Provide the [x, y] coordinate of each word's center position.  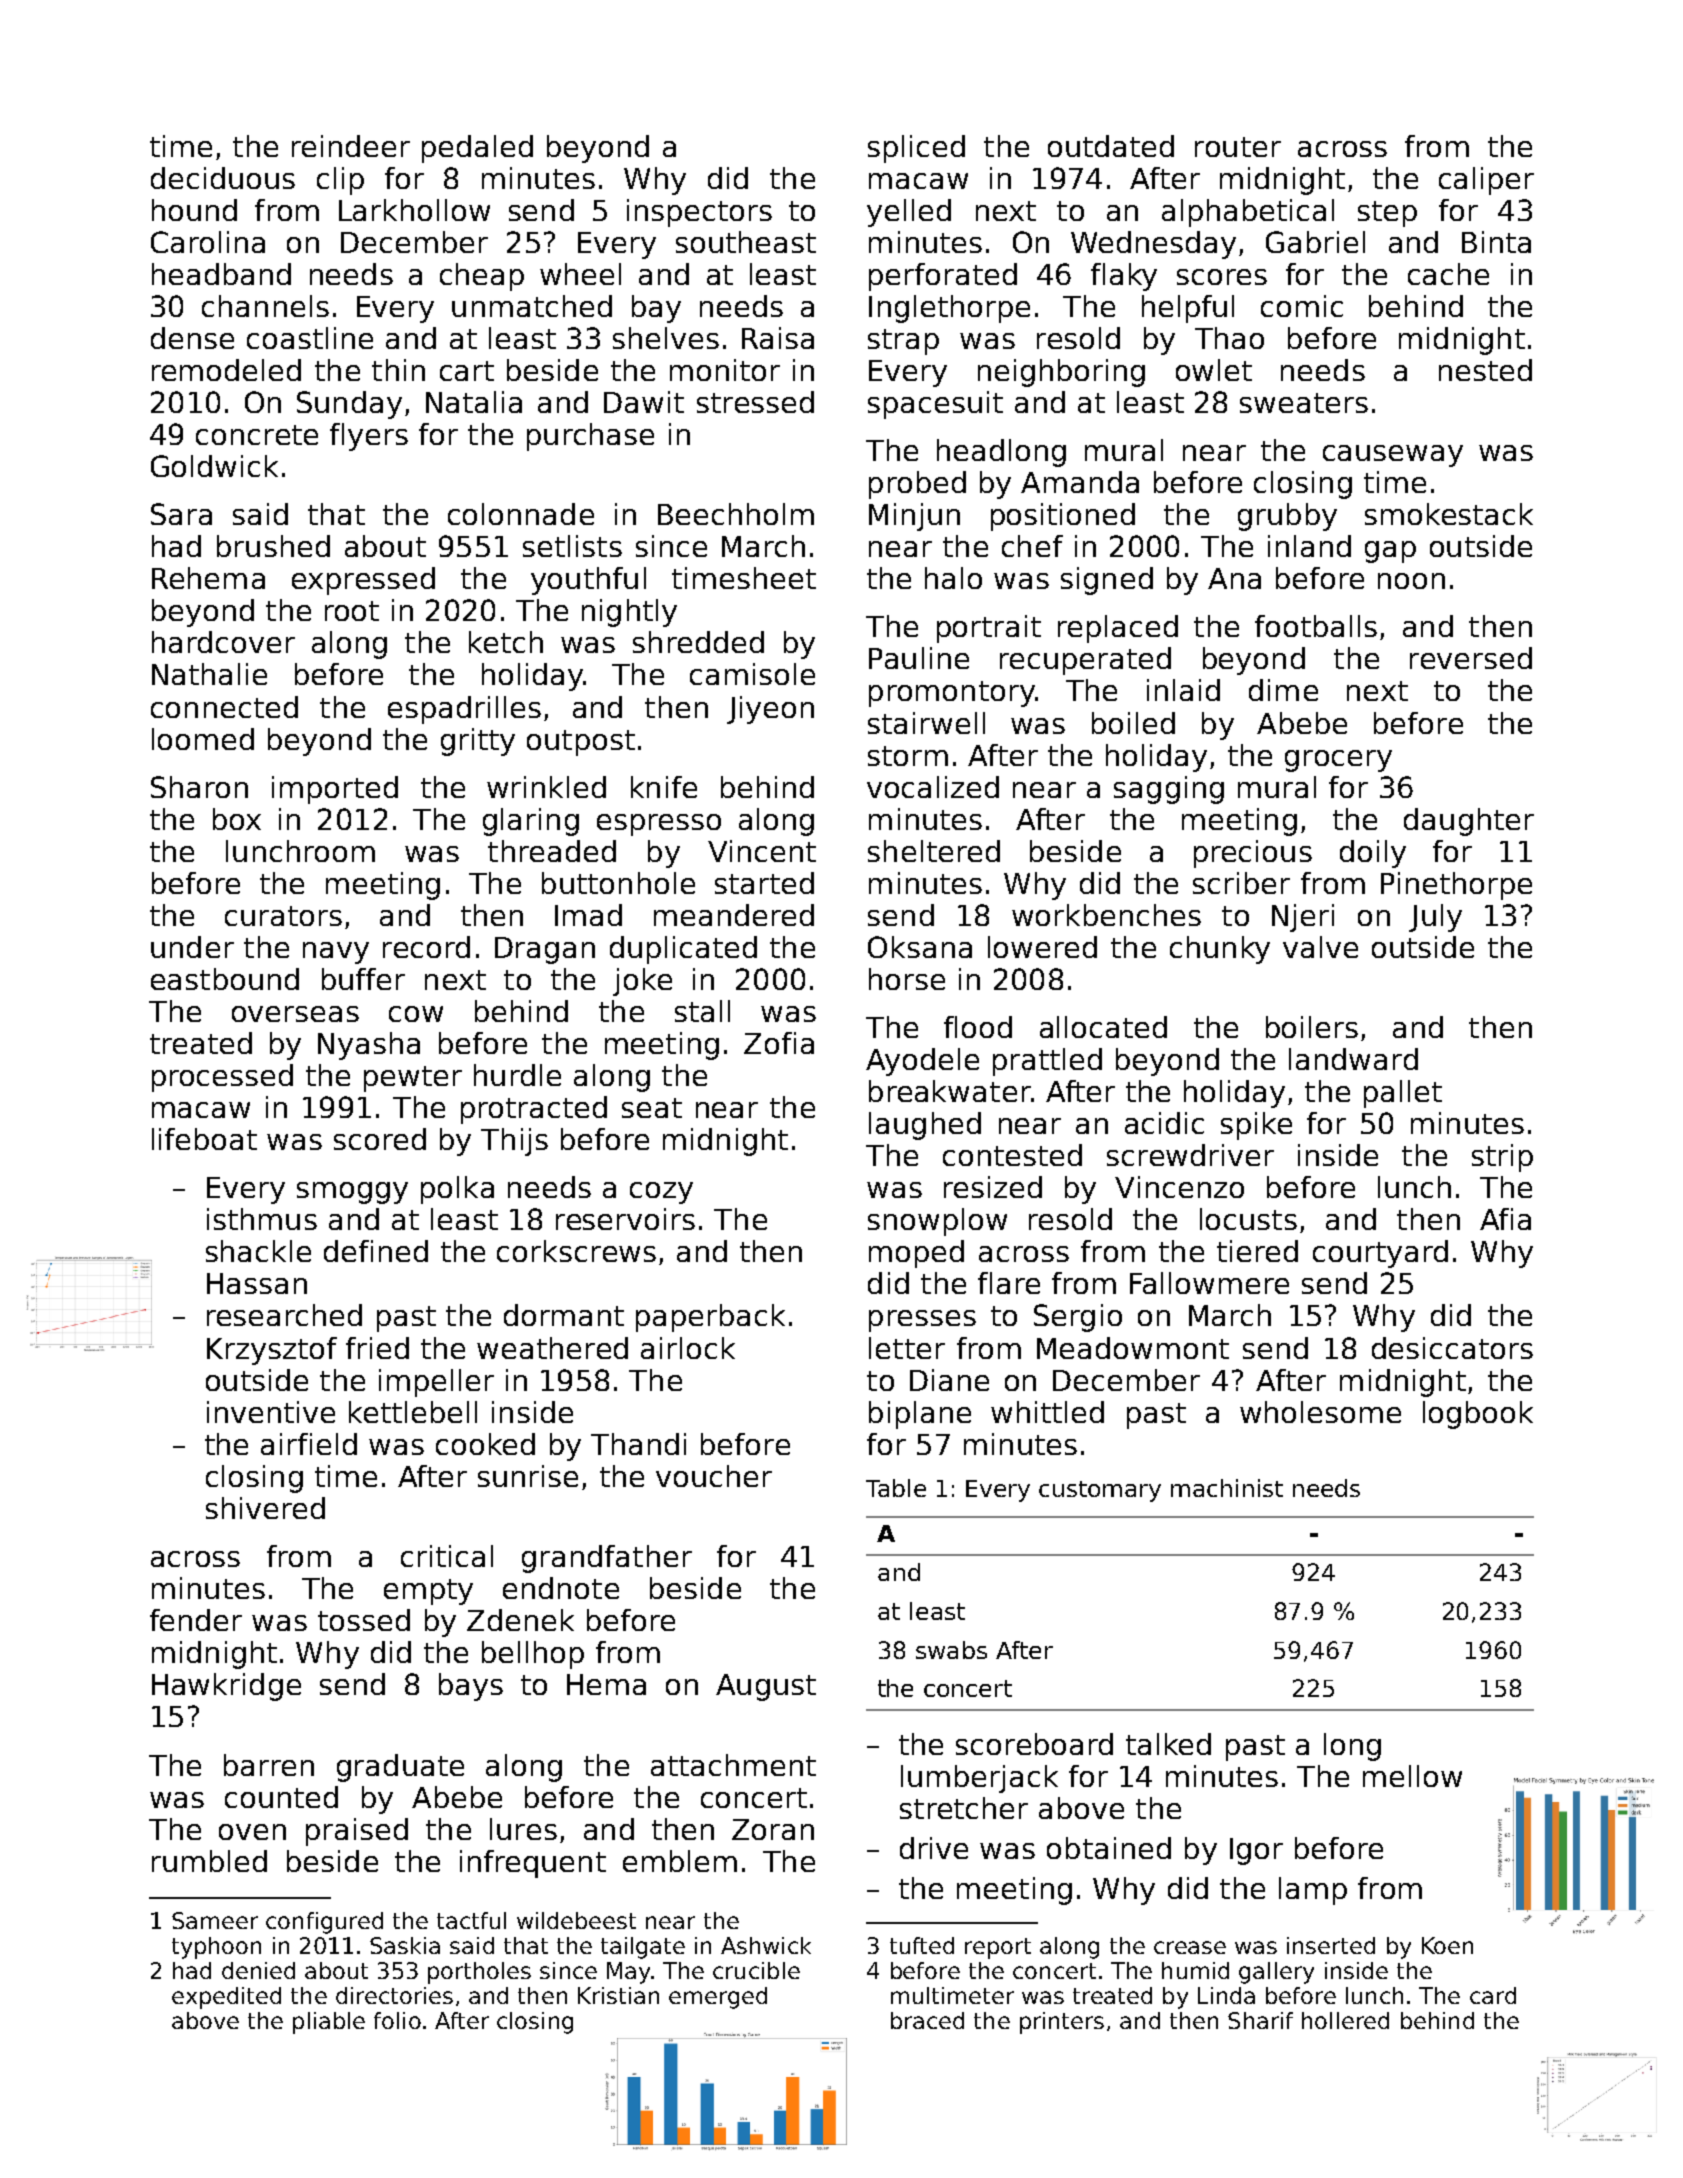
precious [1253, 854]
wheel [580, 274]
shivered [265, 1508]
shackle [258, 1251]
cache [1448, 274]
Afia [1505, 1219]
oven [252, 1832]
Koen [1447, 1945]
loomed [203, 739]
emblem [680, 1861]
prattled [1047, 1062]
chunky [1220, 950]
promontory [952, 694]
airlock [688, 1348]
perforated [943, 277]
